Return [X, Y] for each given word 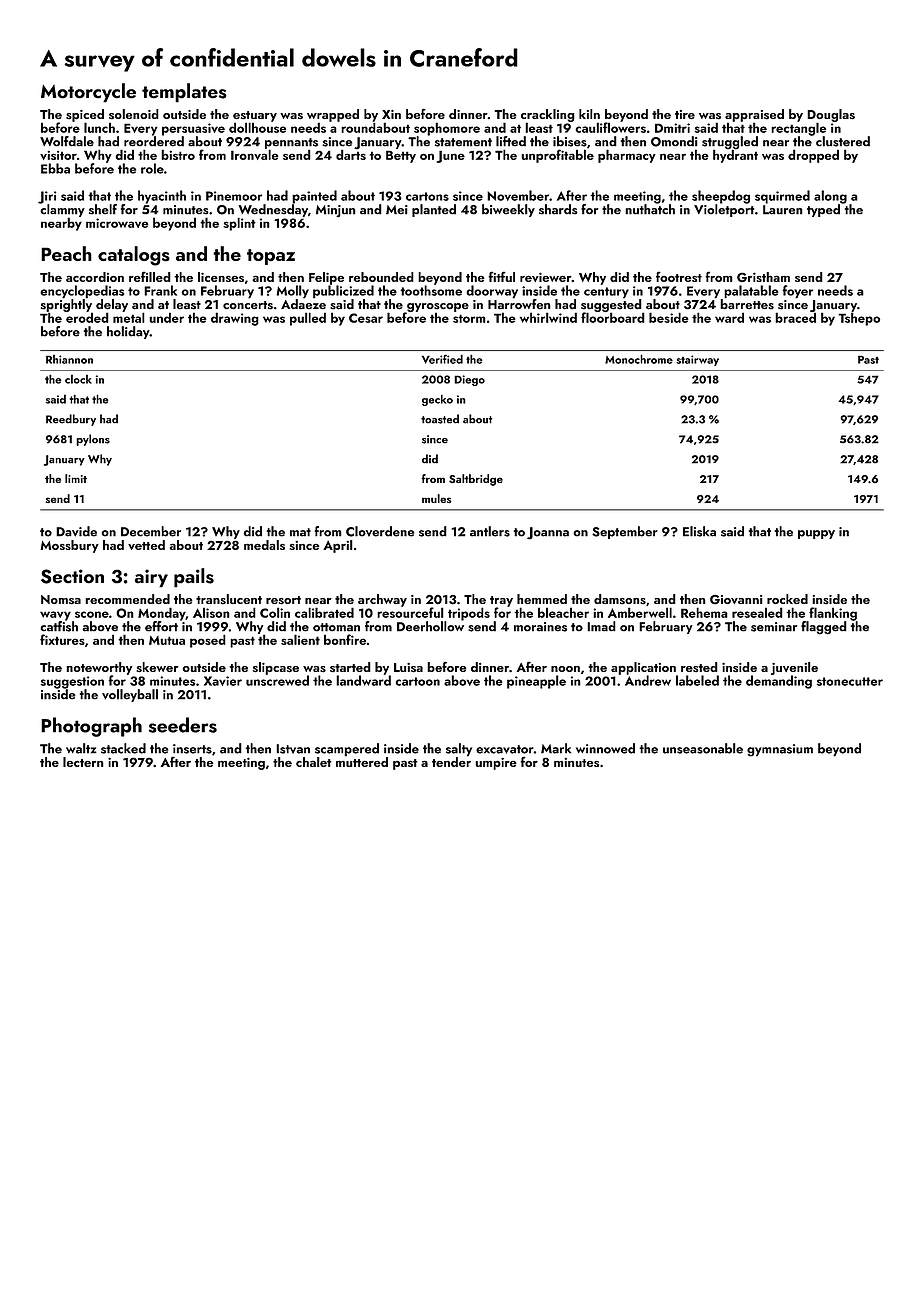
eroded [87, 317]
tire [685, 114]
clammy [62, 210]
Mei [397, 210]
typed [823, 210]
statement [463, 142]
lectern [83, 762]
